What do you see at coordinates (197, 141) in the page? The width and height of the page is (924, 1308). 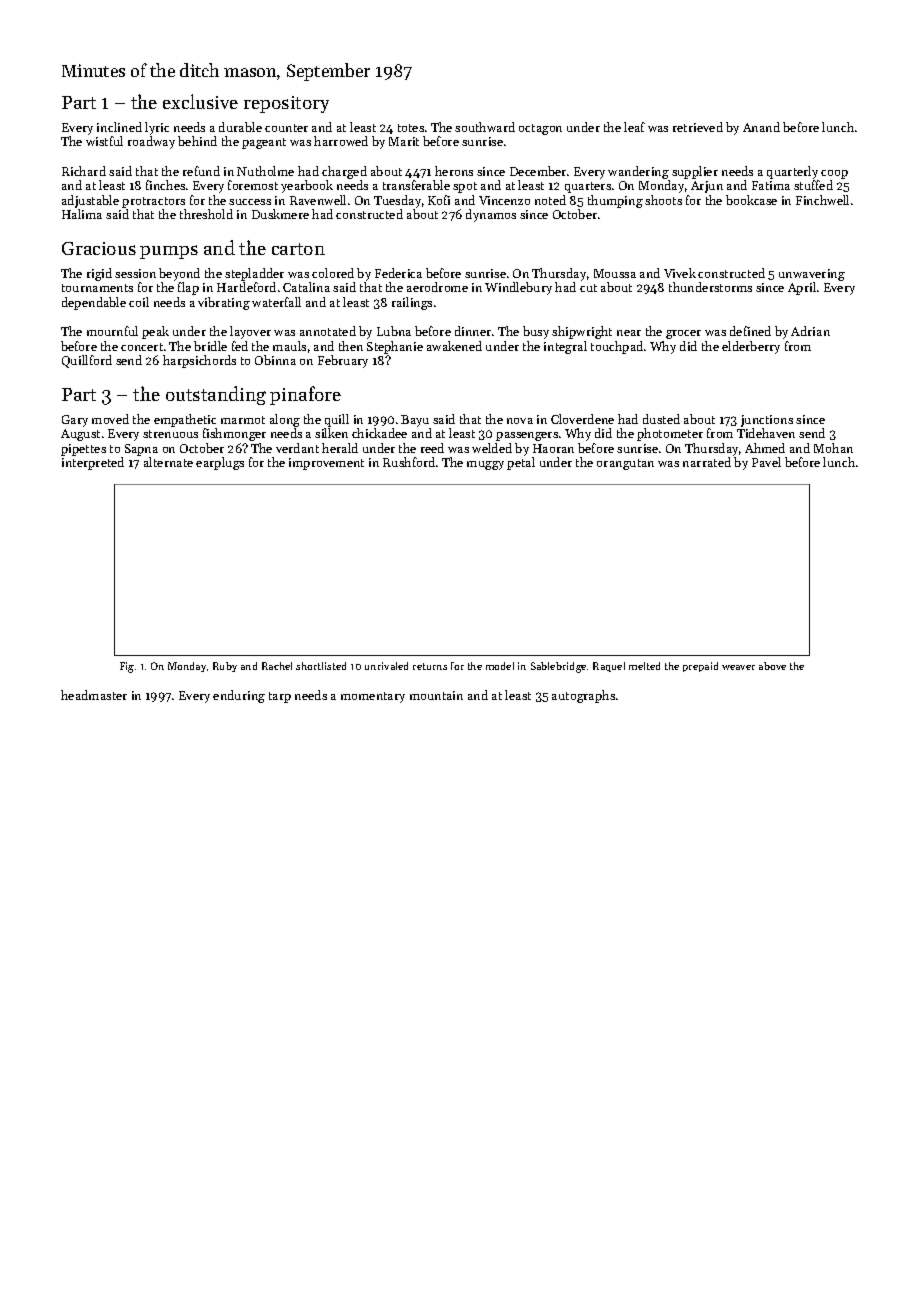 I see `behind` at bounding box center [197, 141].
